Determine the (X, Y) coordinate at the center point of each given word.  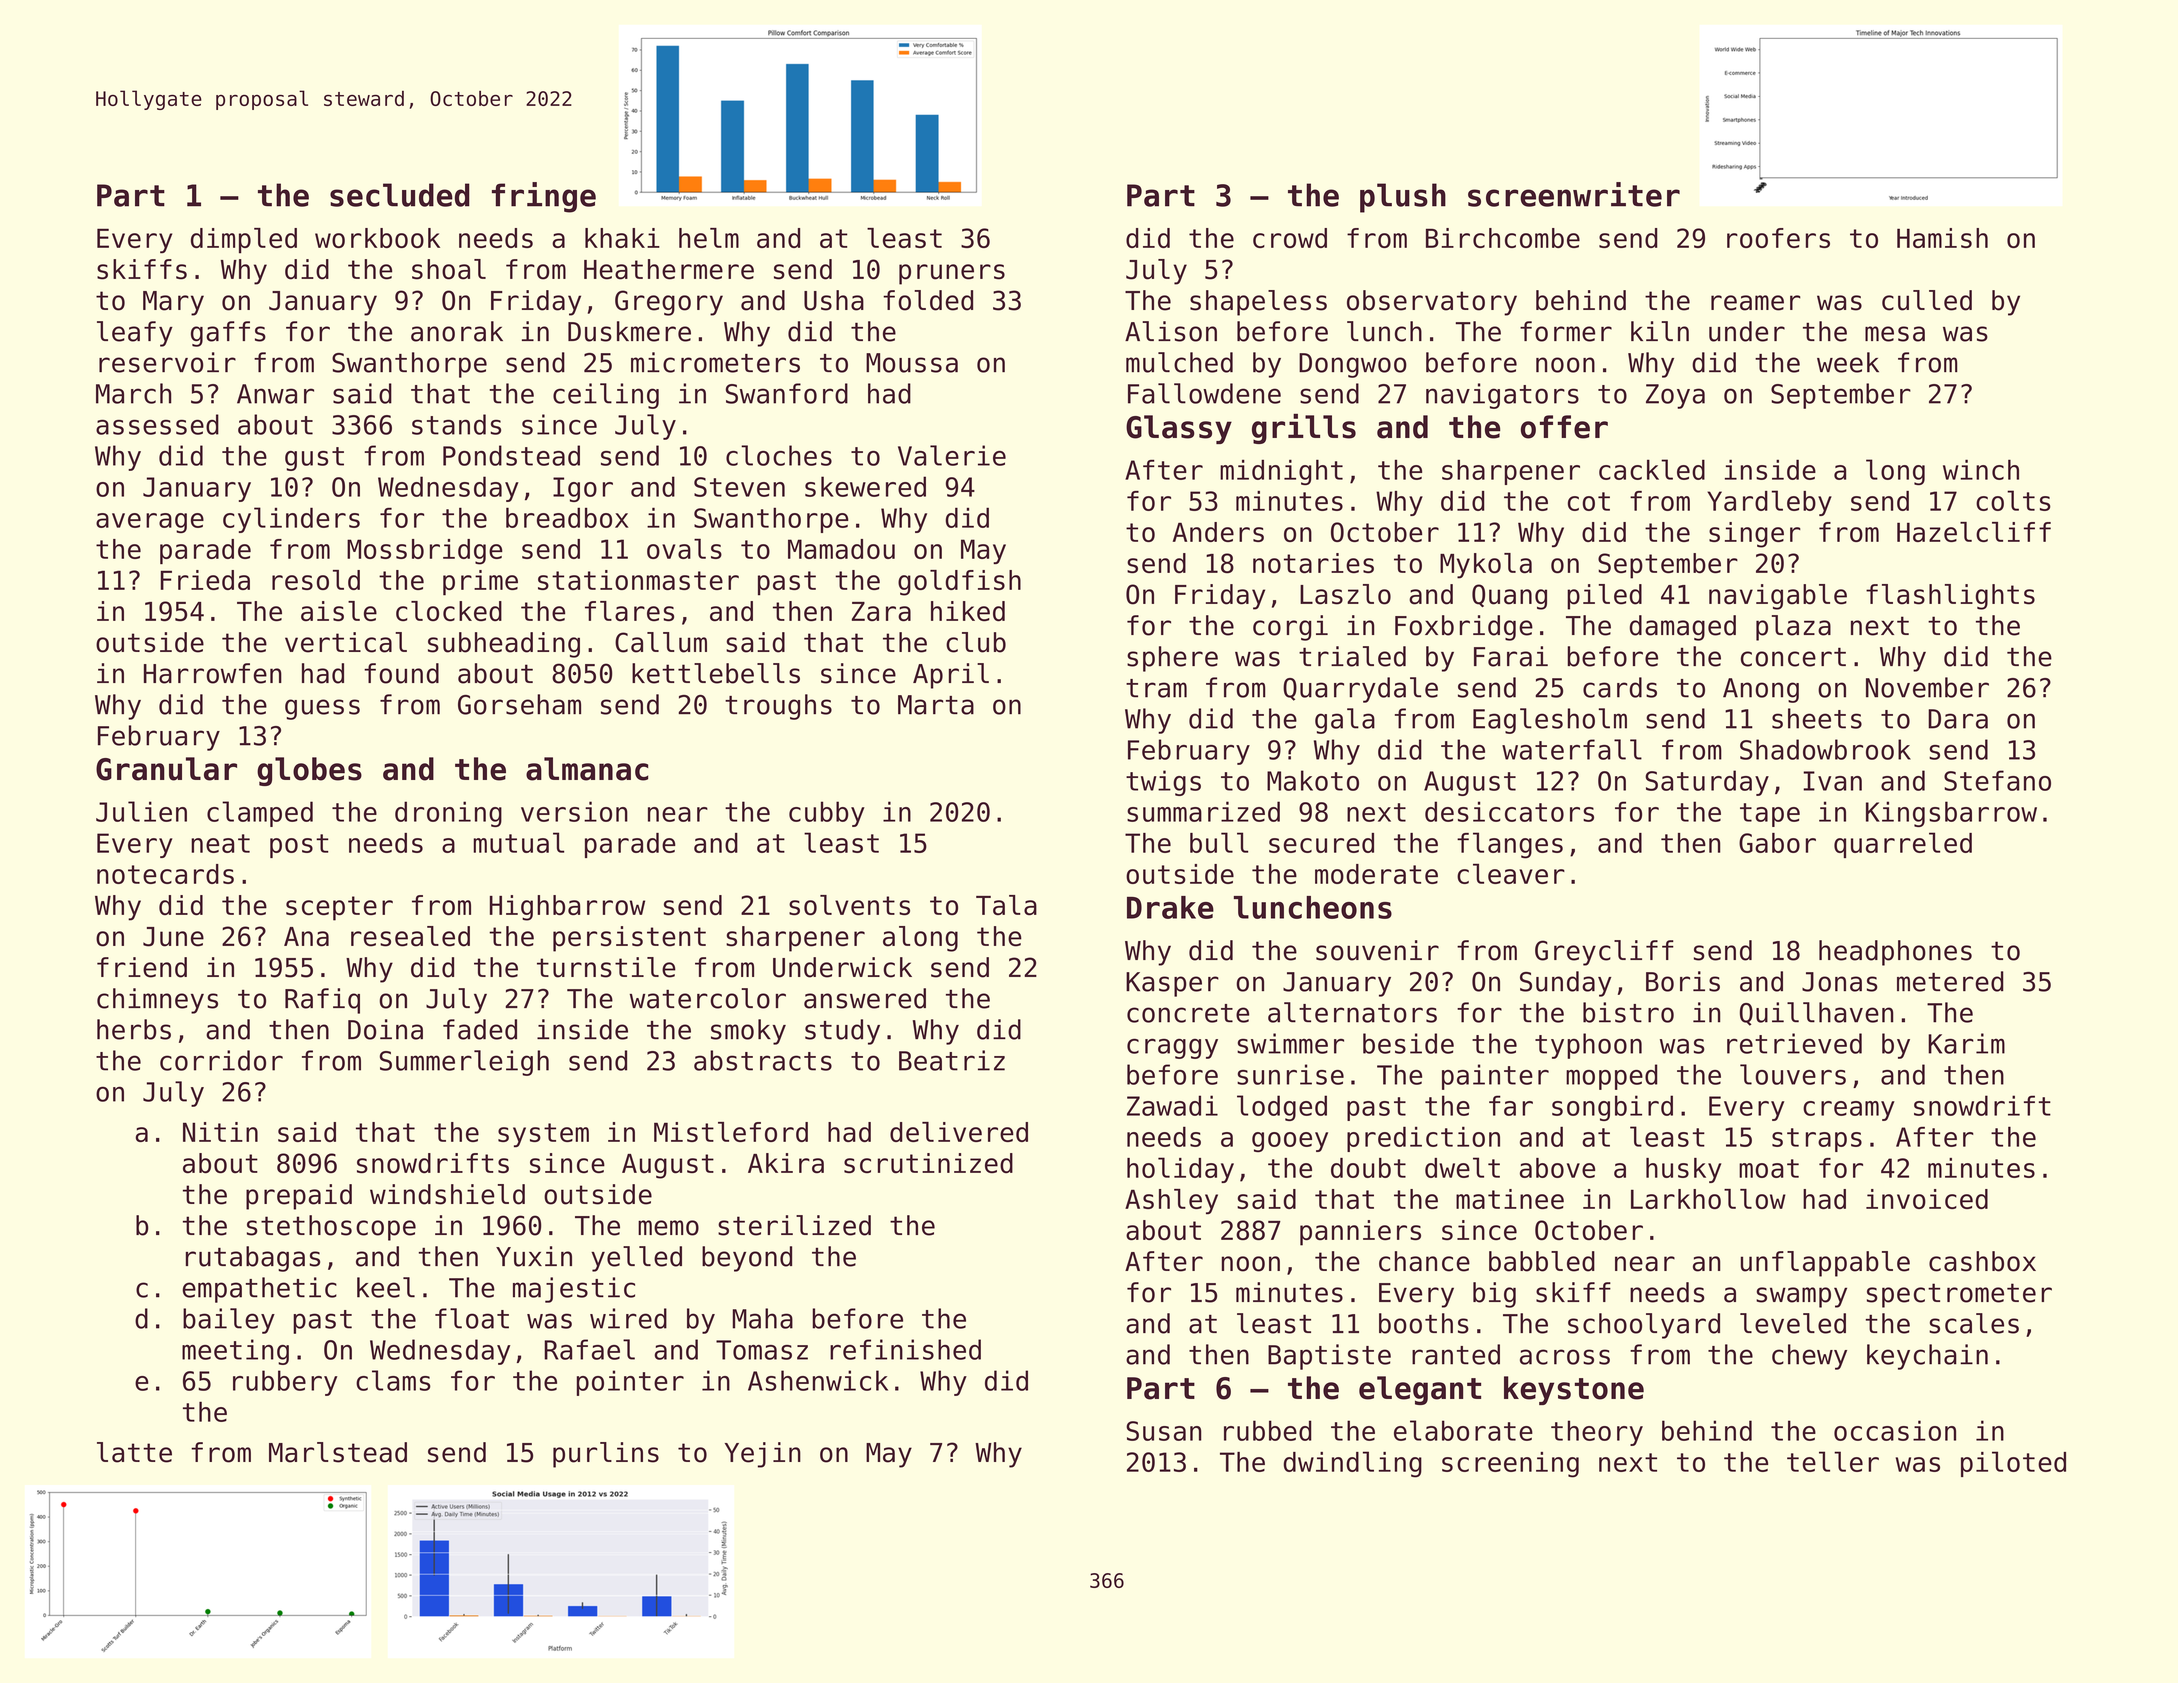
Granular (166, 769)
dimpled (244, 241)
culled (1927, 300)
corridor (221, 1060)
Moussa (912, 363)
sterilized (794, 1225)
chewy (1809, 1357)
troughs (778, 707)
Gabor (1777, 843)
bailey (229, 1321)
